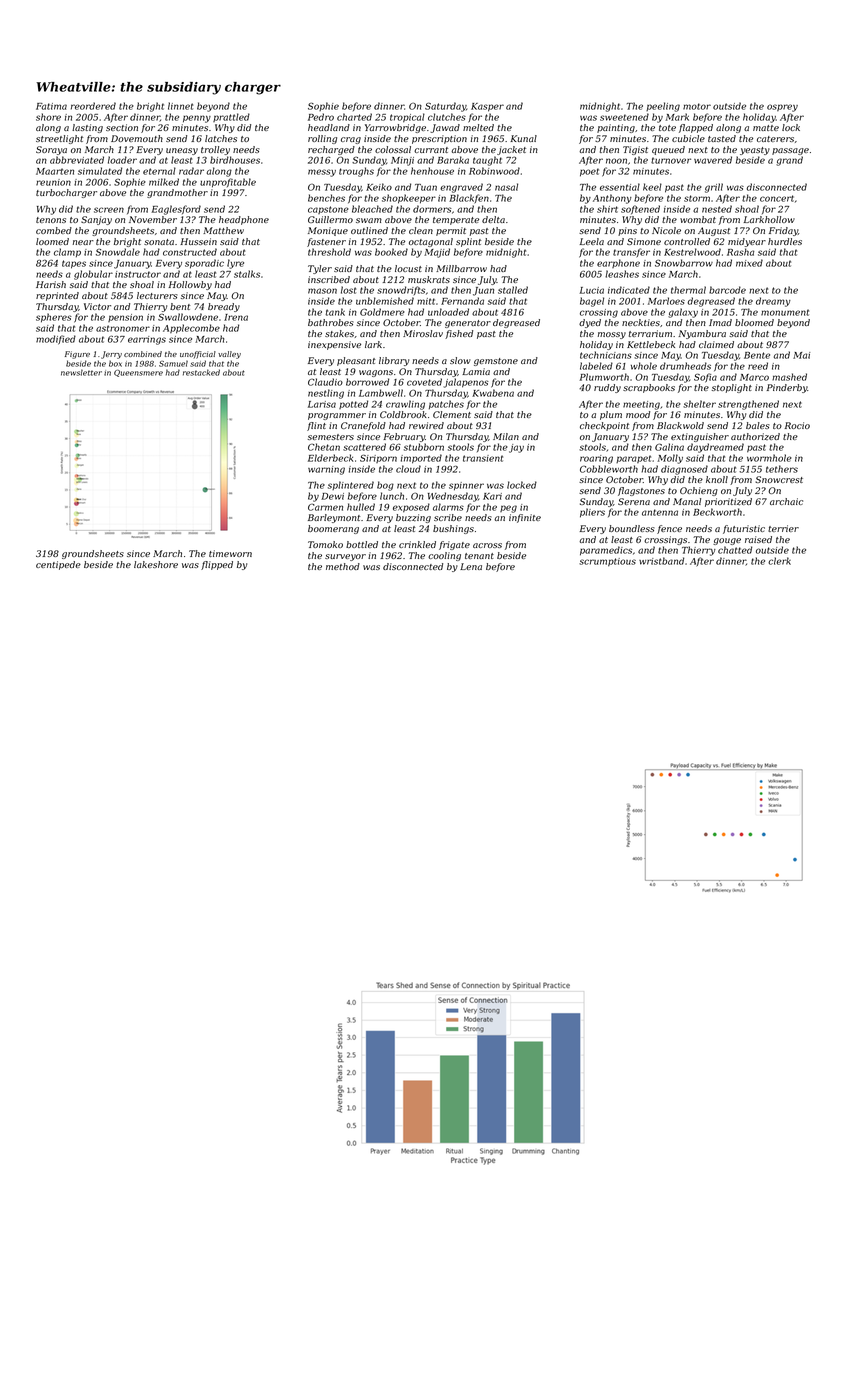 The width and height of the document is (849, 1400). I want to click on archaic, so click(786, 501).
